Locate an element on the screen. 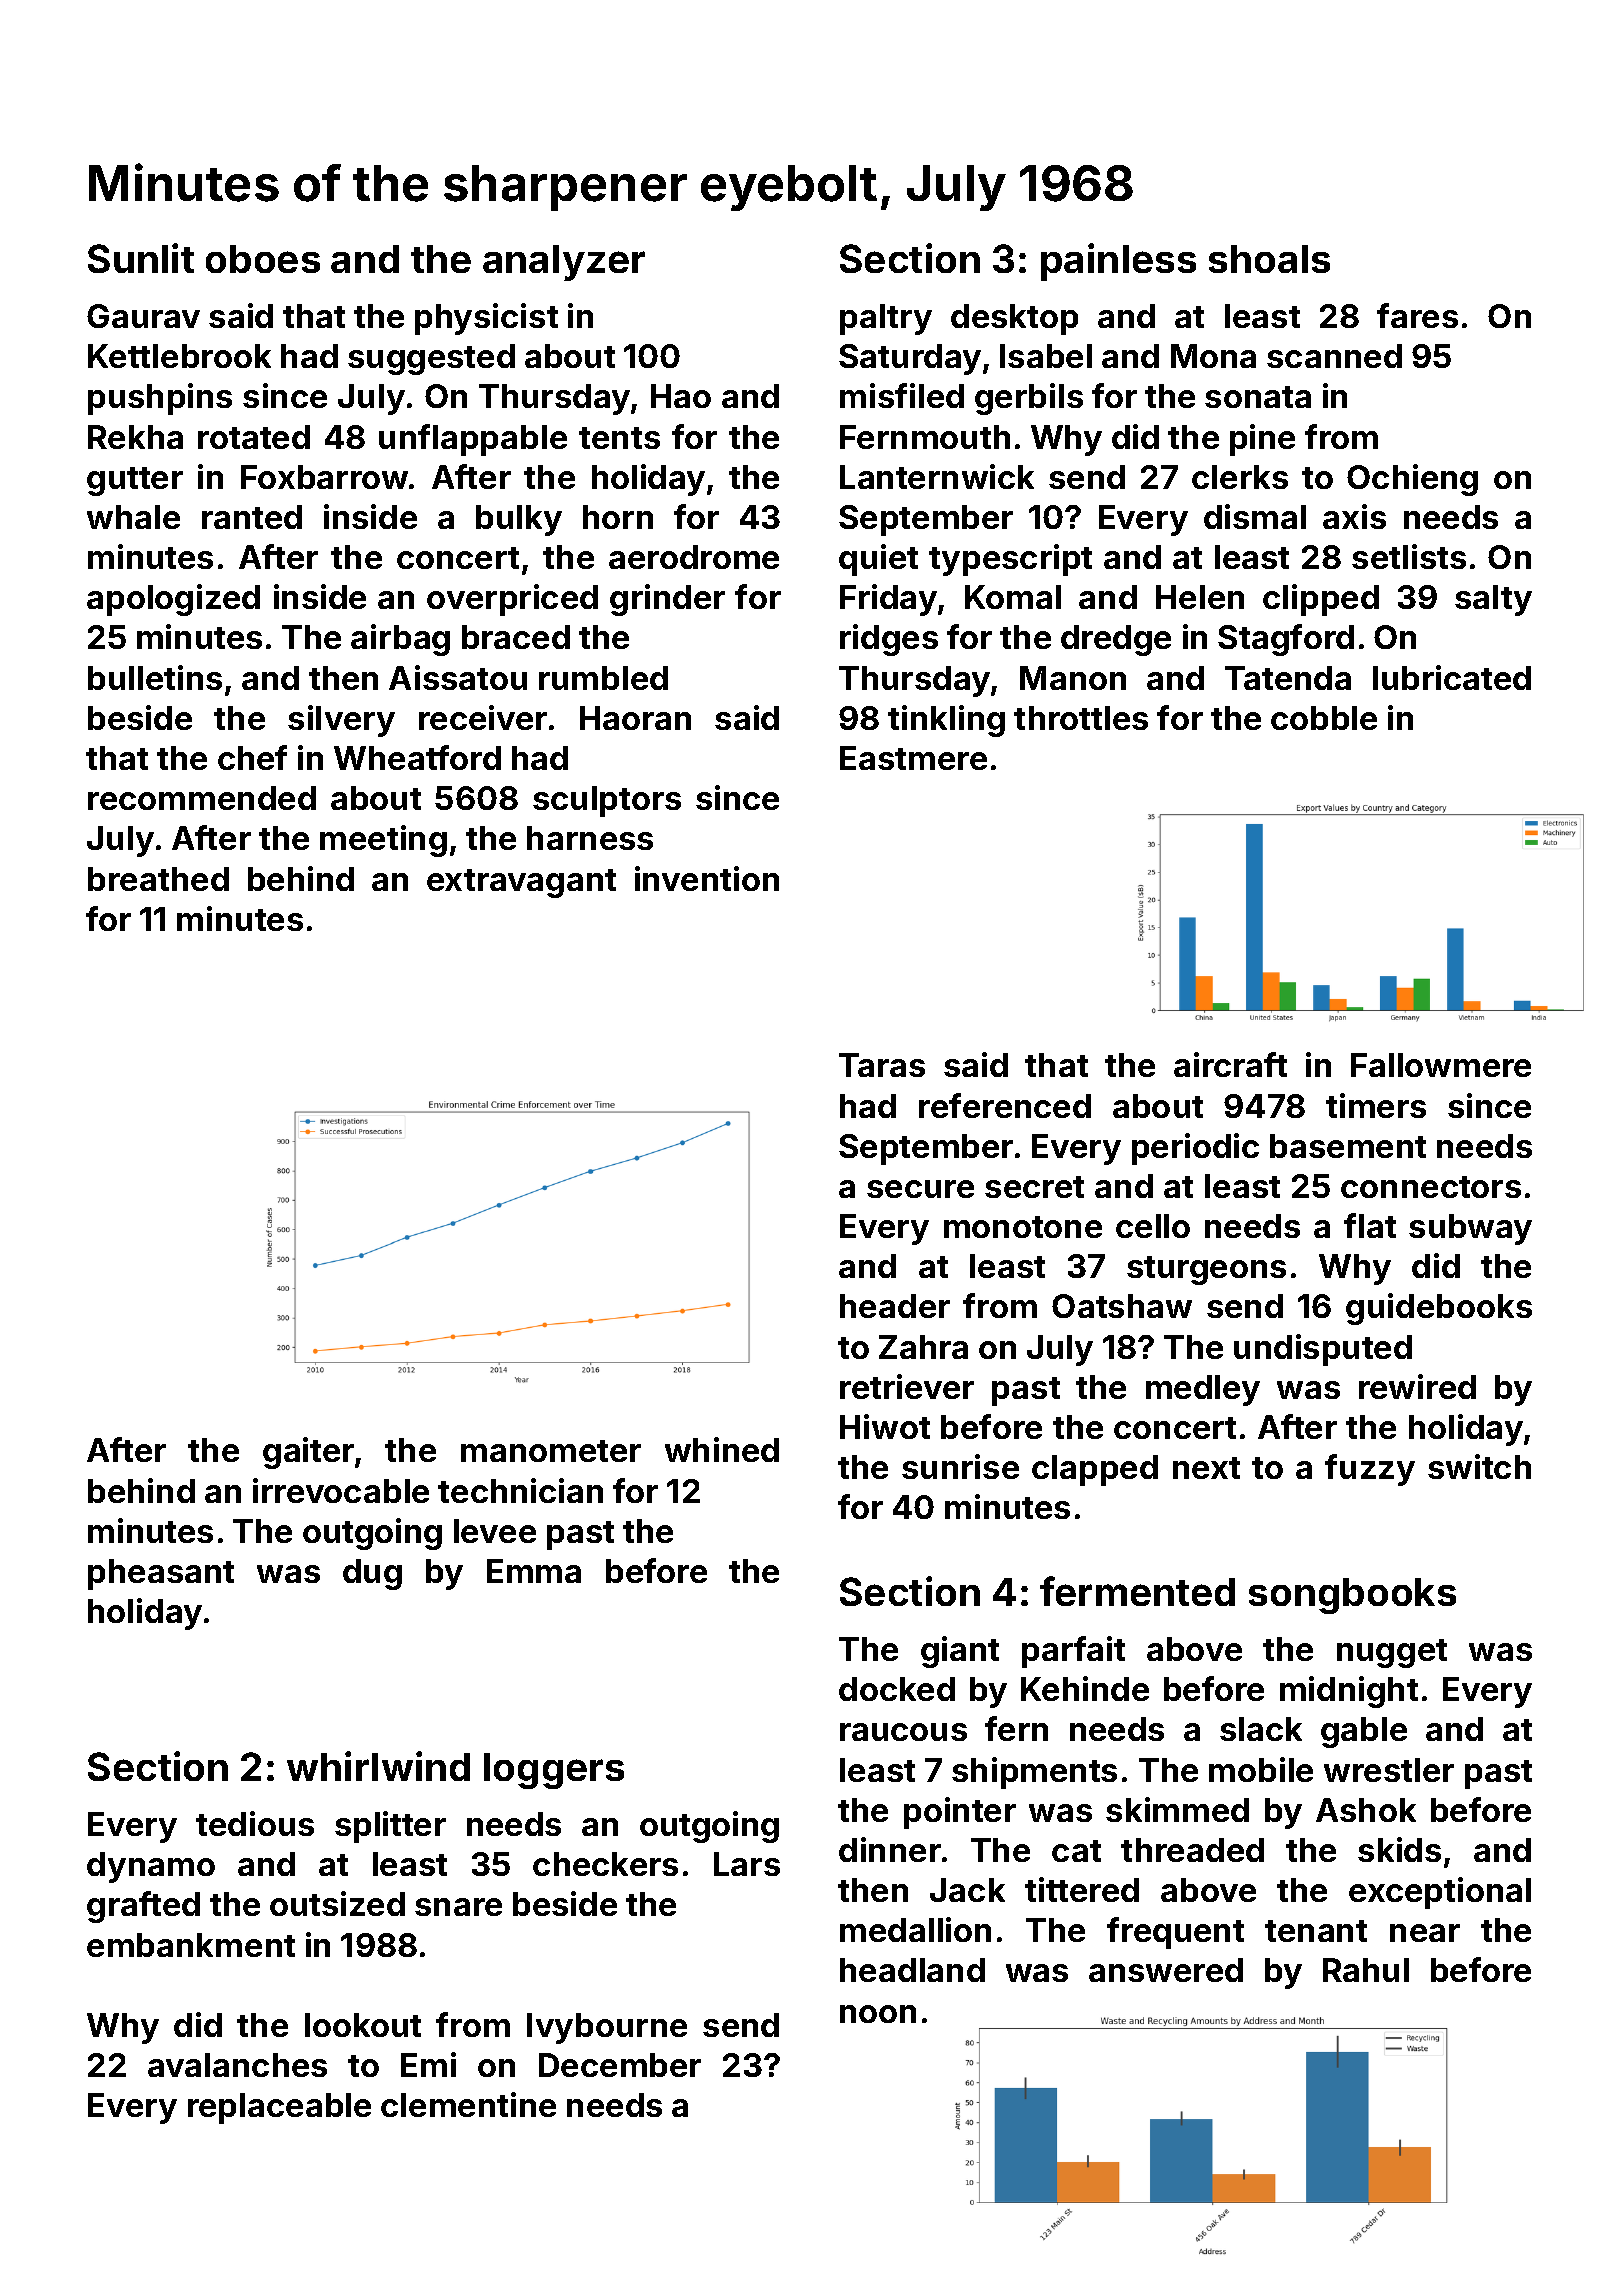  guidebooks is located at coordinates (1439, 1309).
